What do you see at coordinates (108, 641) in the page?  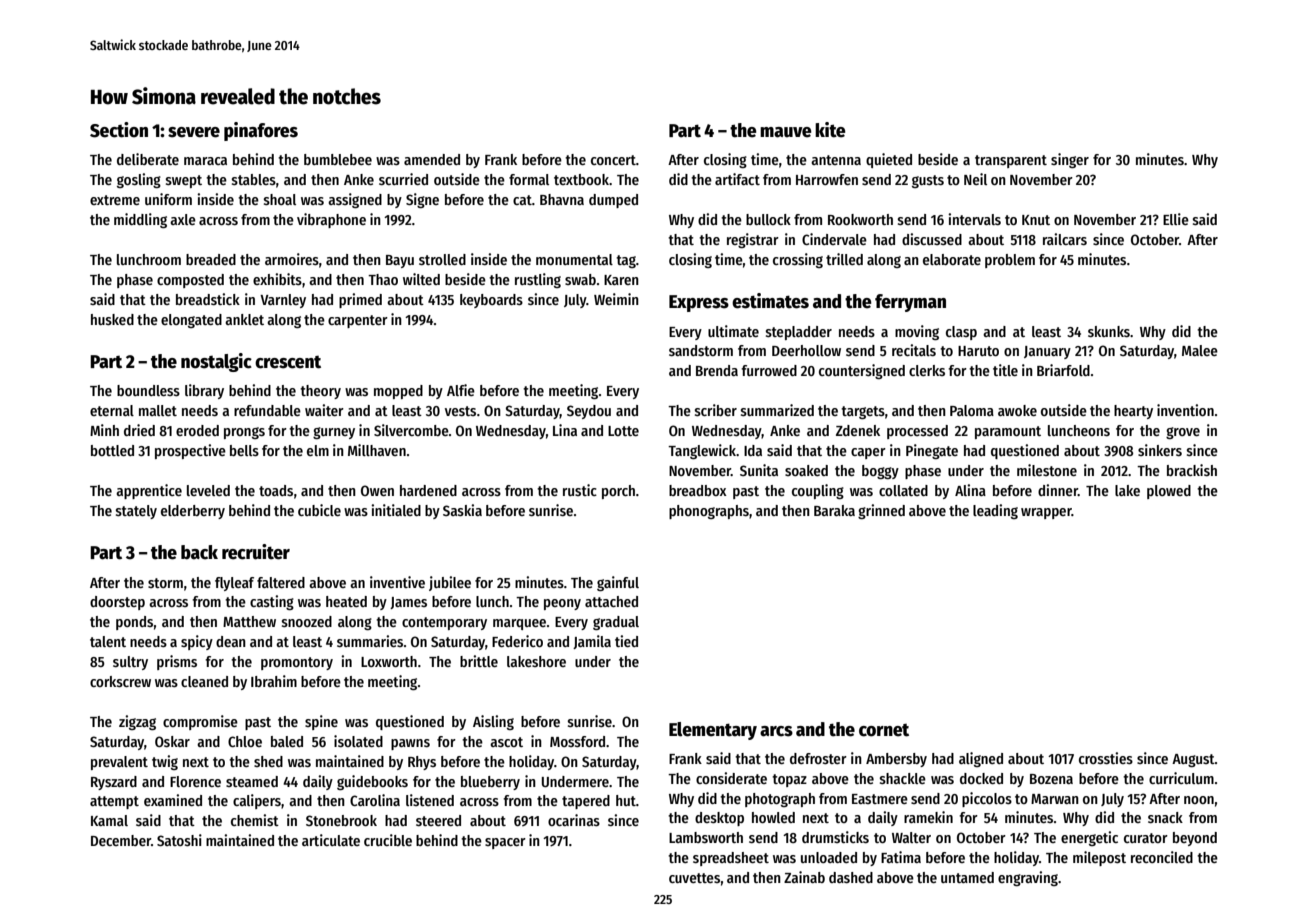 I see `talent` at bounding box center [108, 641].
